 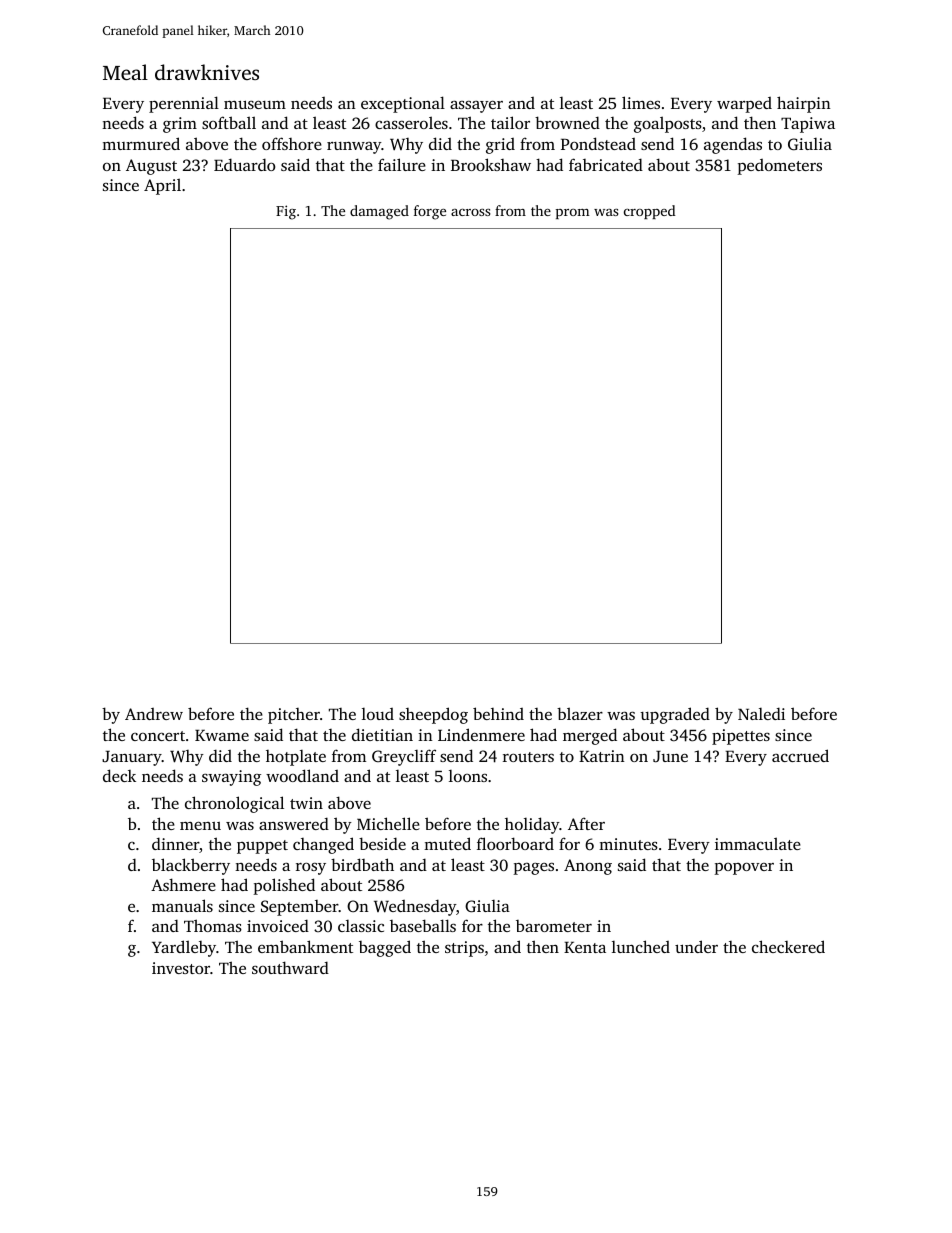 What do you see at coordinates (641, 102) in the screenshot?
I see `limes` at bounding box center [641, 102].
